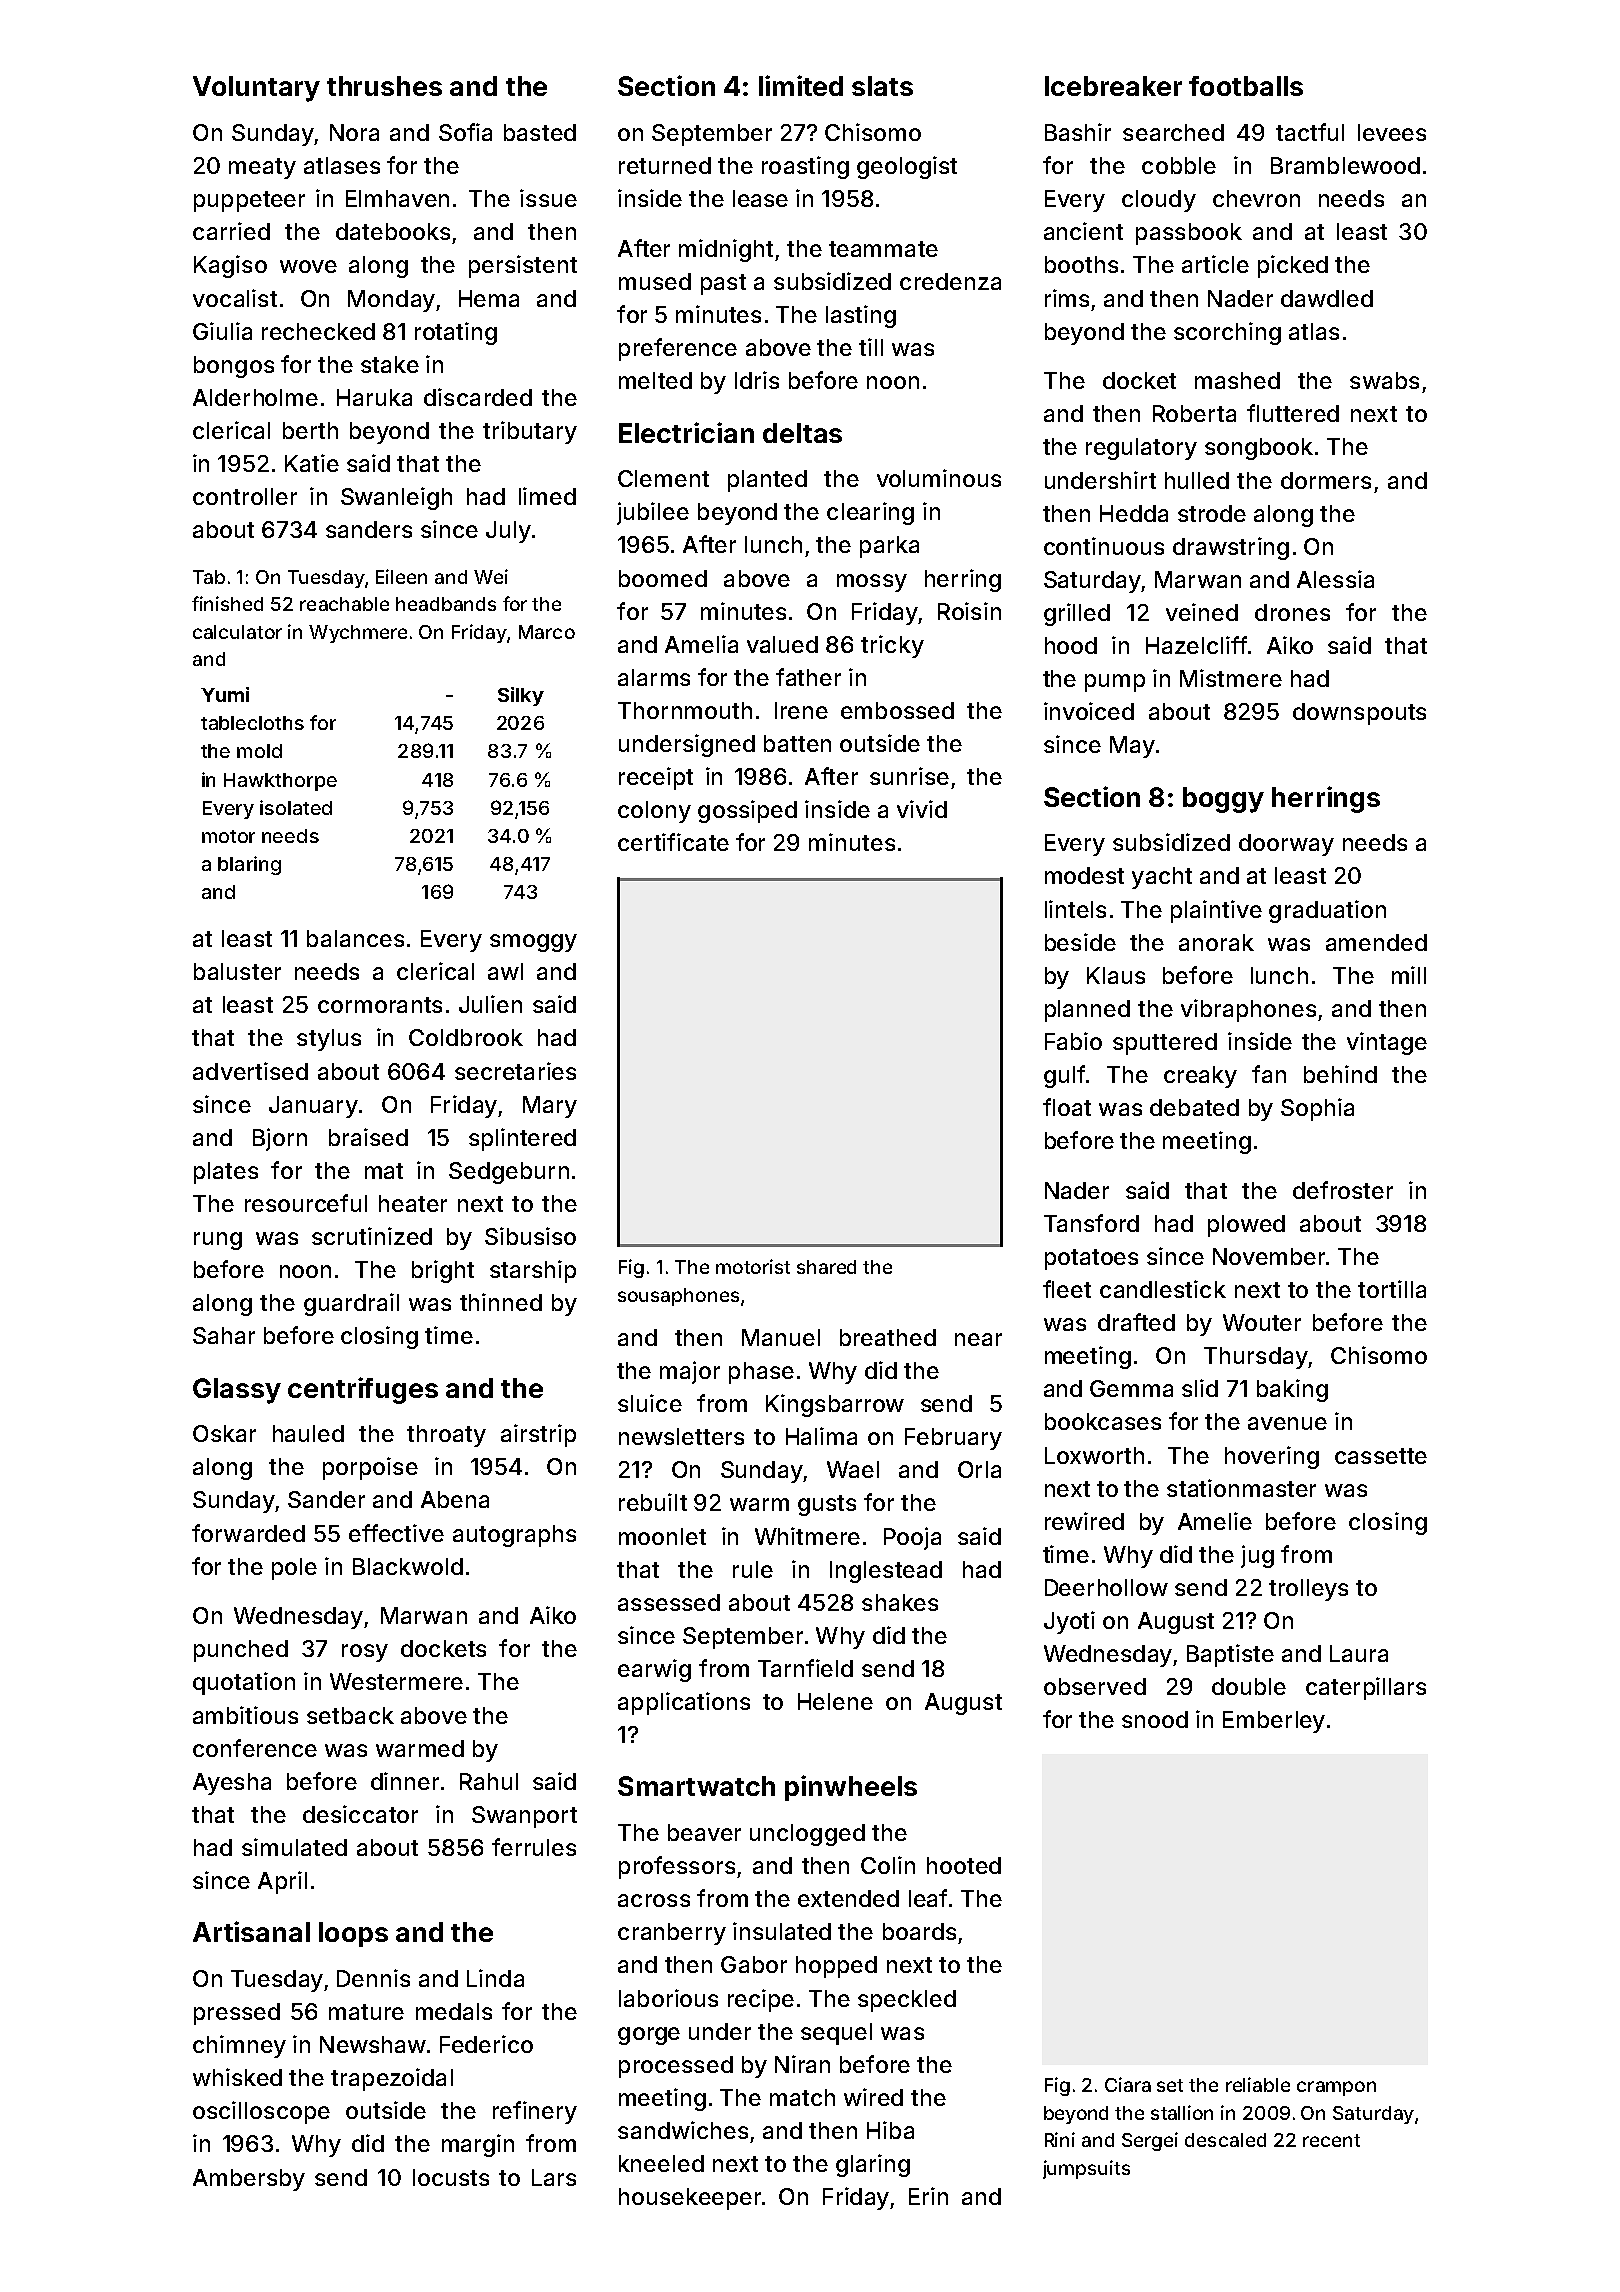 Image resolution: width=1620 pixels, height=2292 pixels. Describe the element at coordinates (396, 1681) in the image. I see `Westermere` at that location.
